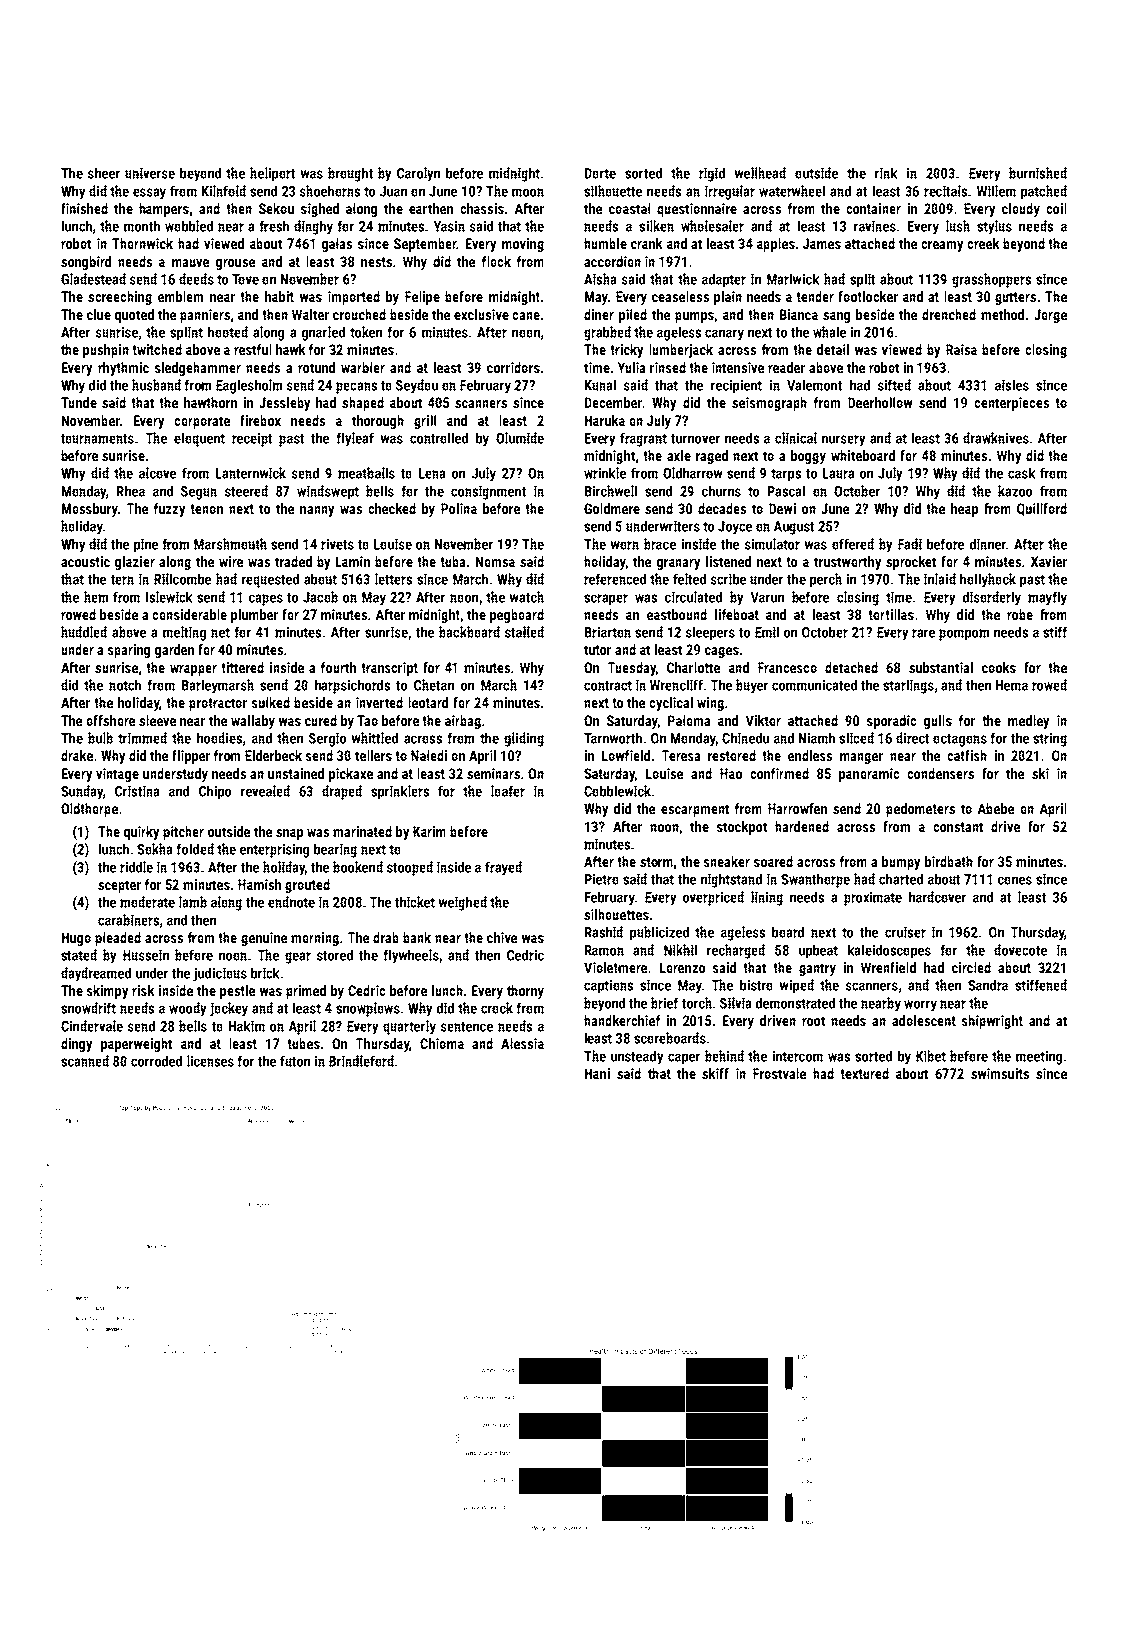 The image size is (1128, 1634). I want to click on creamy, so click(942, 246).
